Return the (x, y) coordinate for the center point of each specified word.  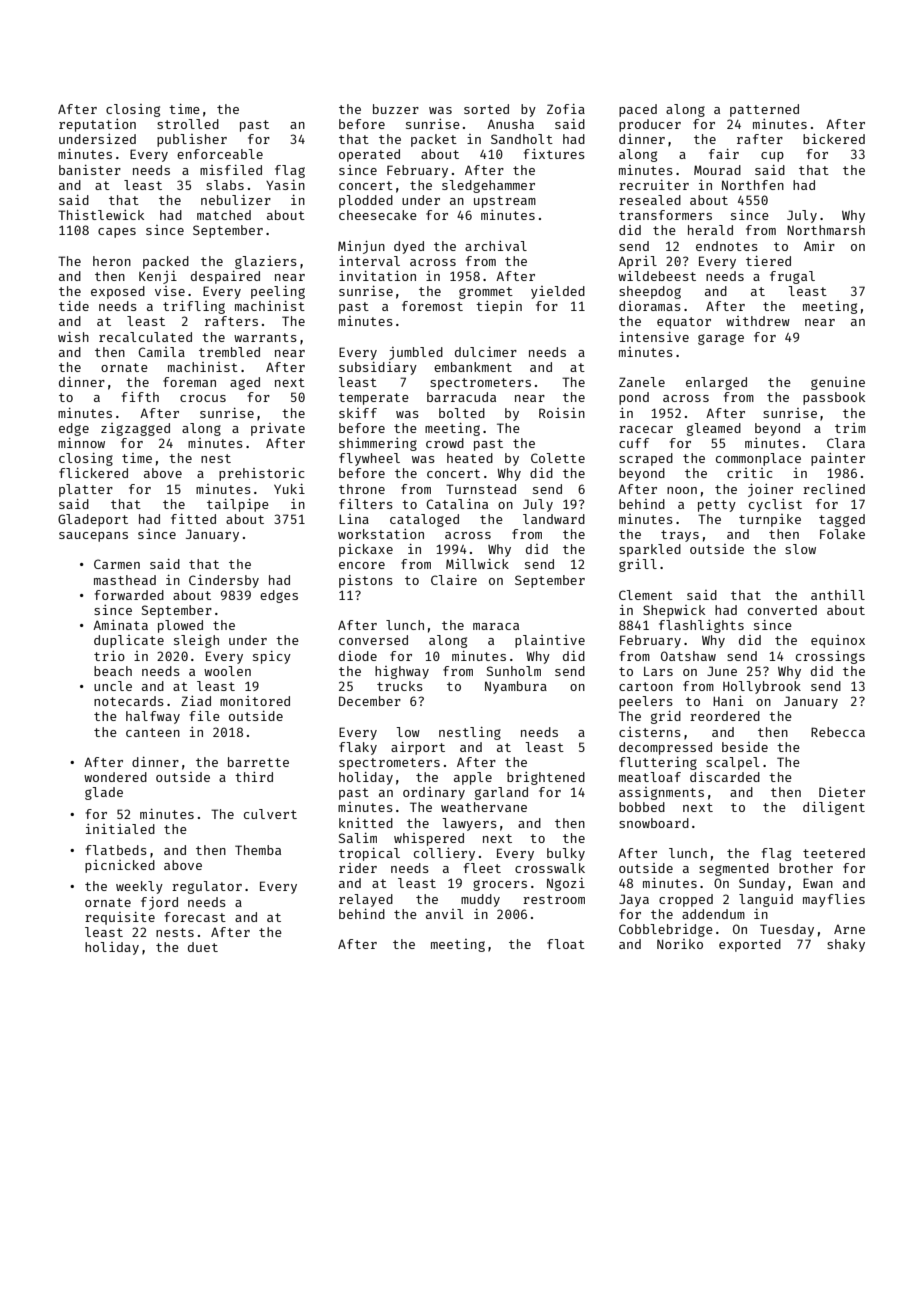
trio (109, 656)
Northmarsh (826, 230)
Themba (258, 850)
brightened (546, 778)
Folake (842, 534)
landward (554, 519)
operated (369, 155)
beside (745, 747)
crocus (203, 398)
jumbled (416, 353)
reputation (97, 125)
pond (634, 398)
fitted (193, 519)
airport (418, 748)
